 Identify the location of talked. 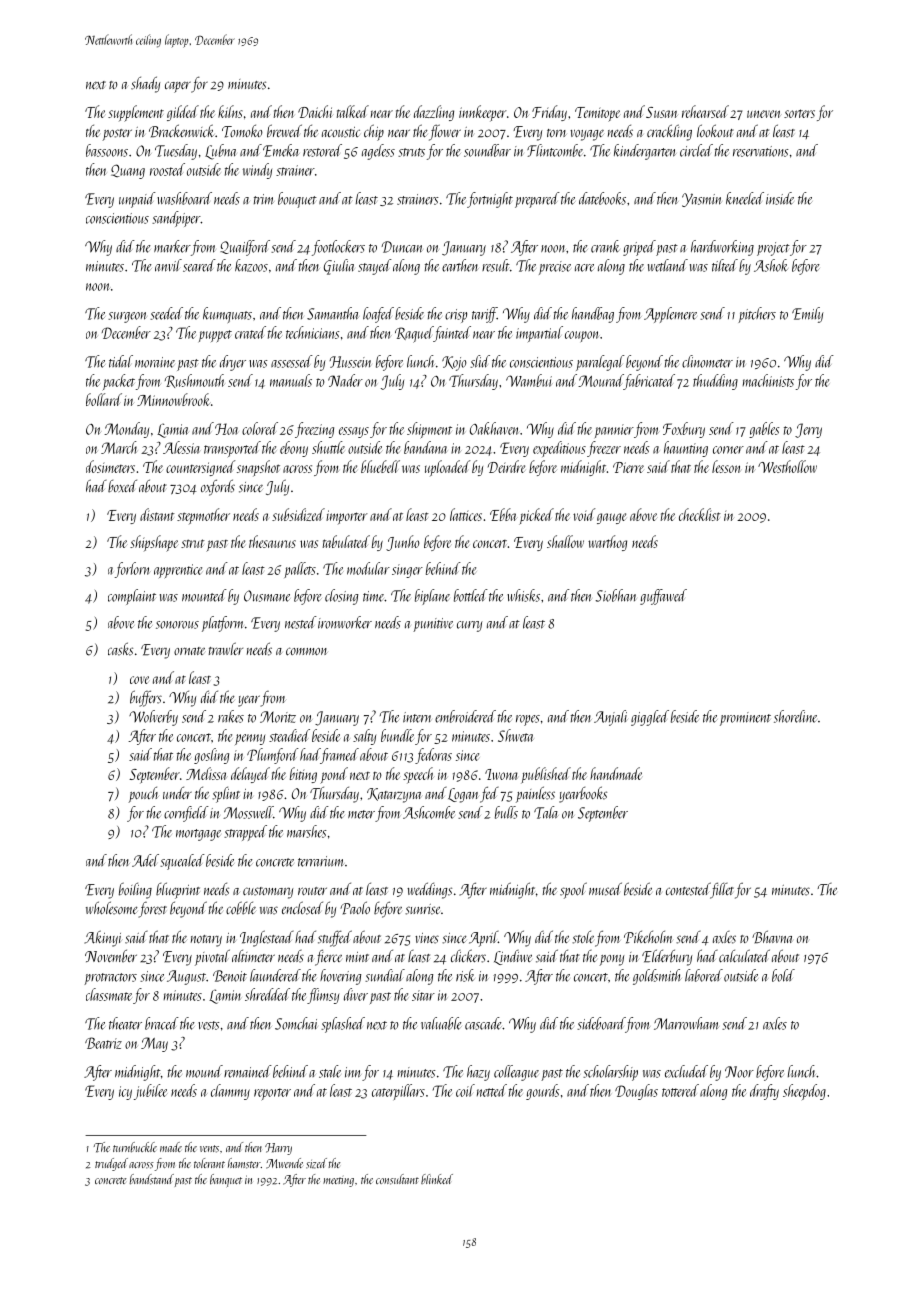
(353, 111).
